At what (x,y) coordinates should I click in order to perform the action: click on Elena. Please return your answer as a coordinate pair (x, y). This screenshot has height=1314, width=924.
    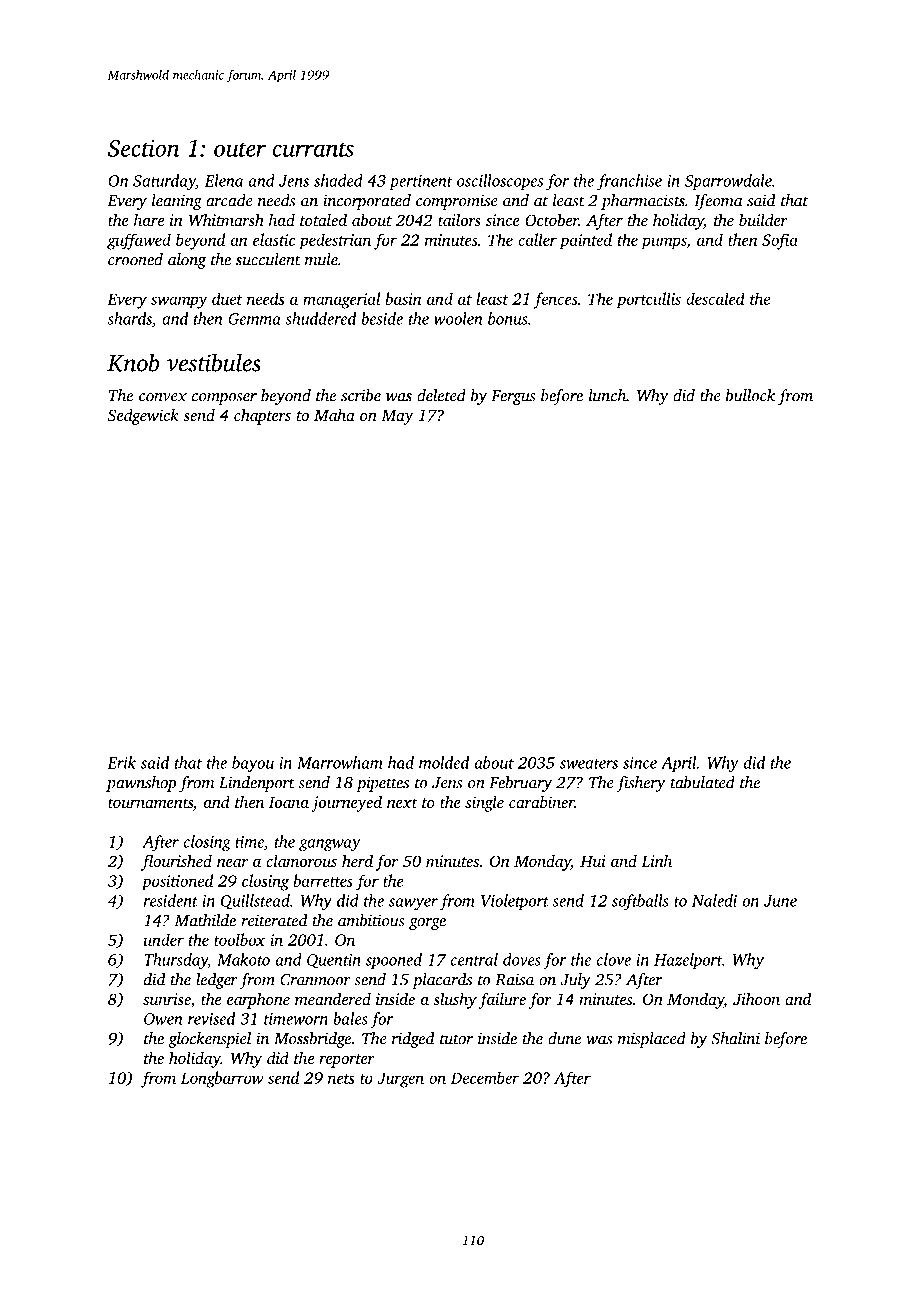
    Looking at the image, I should click on (224, 180).
